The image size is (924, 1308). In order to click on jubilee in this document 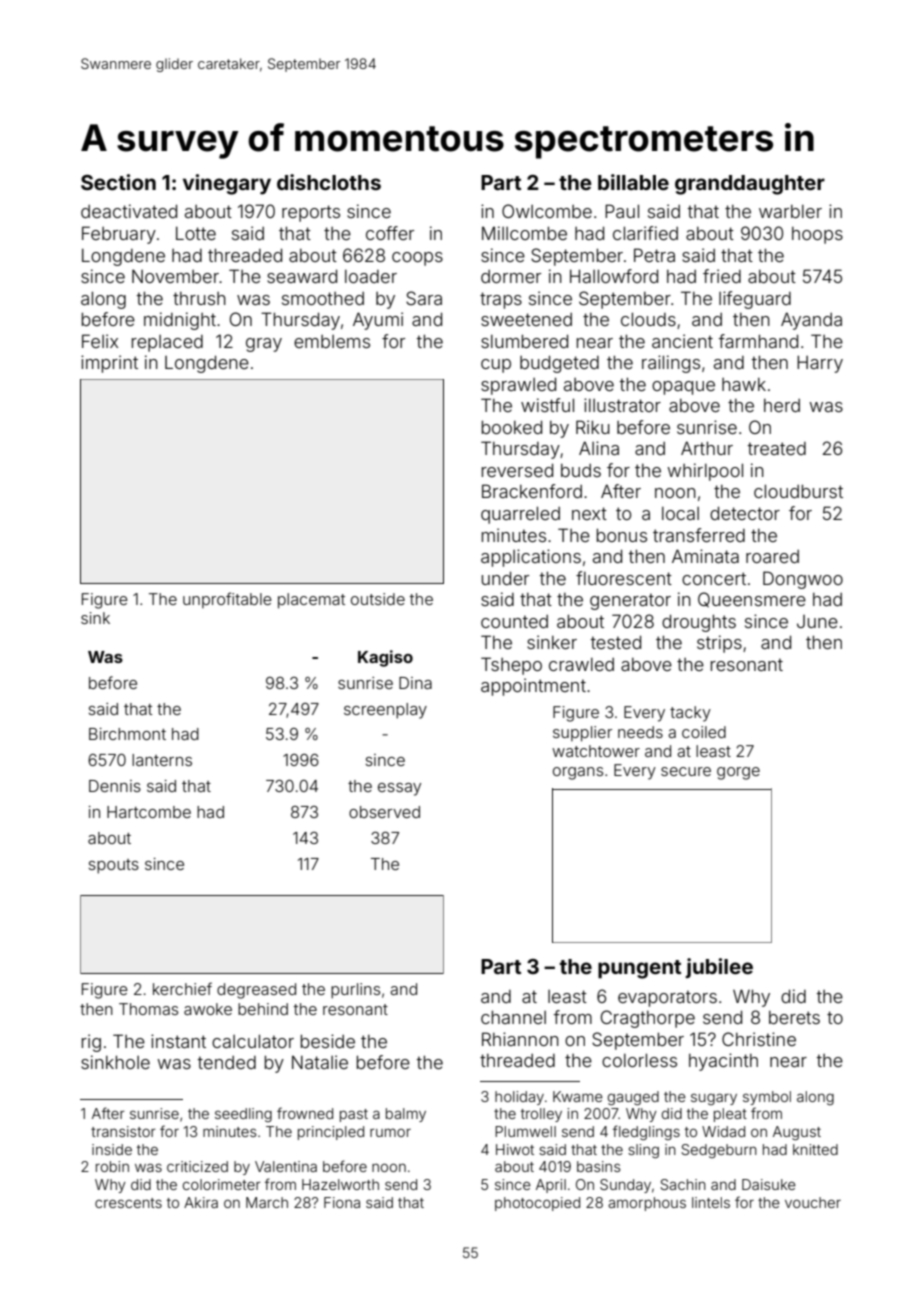, I will do `click(719, 968)`.
